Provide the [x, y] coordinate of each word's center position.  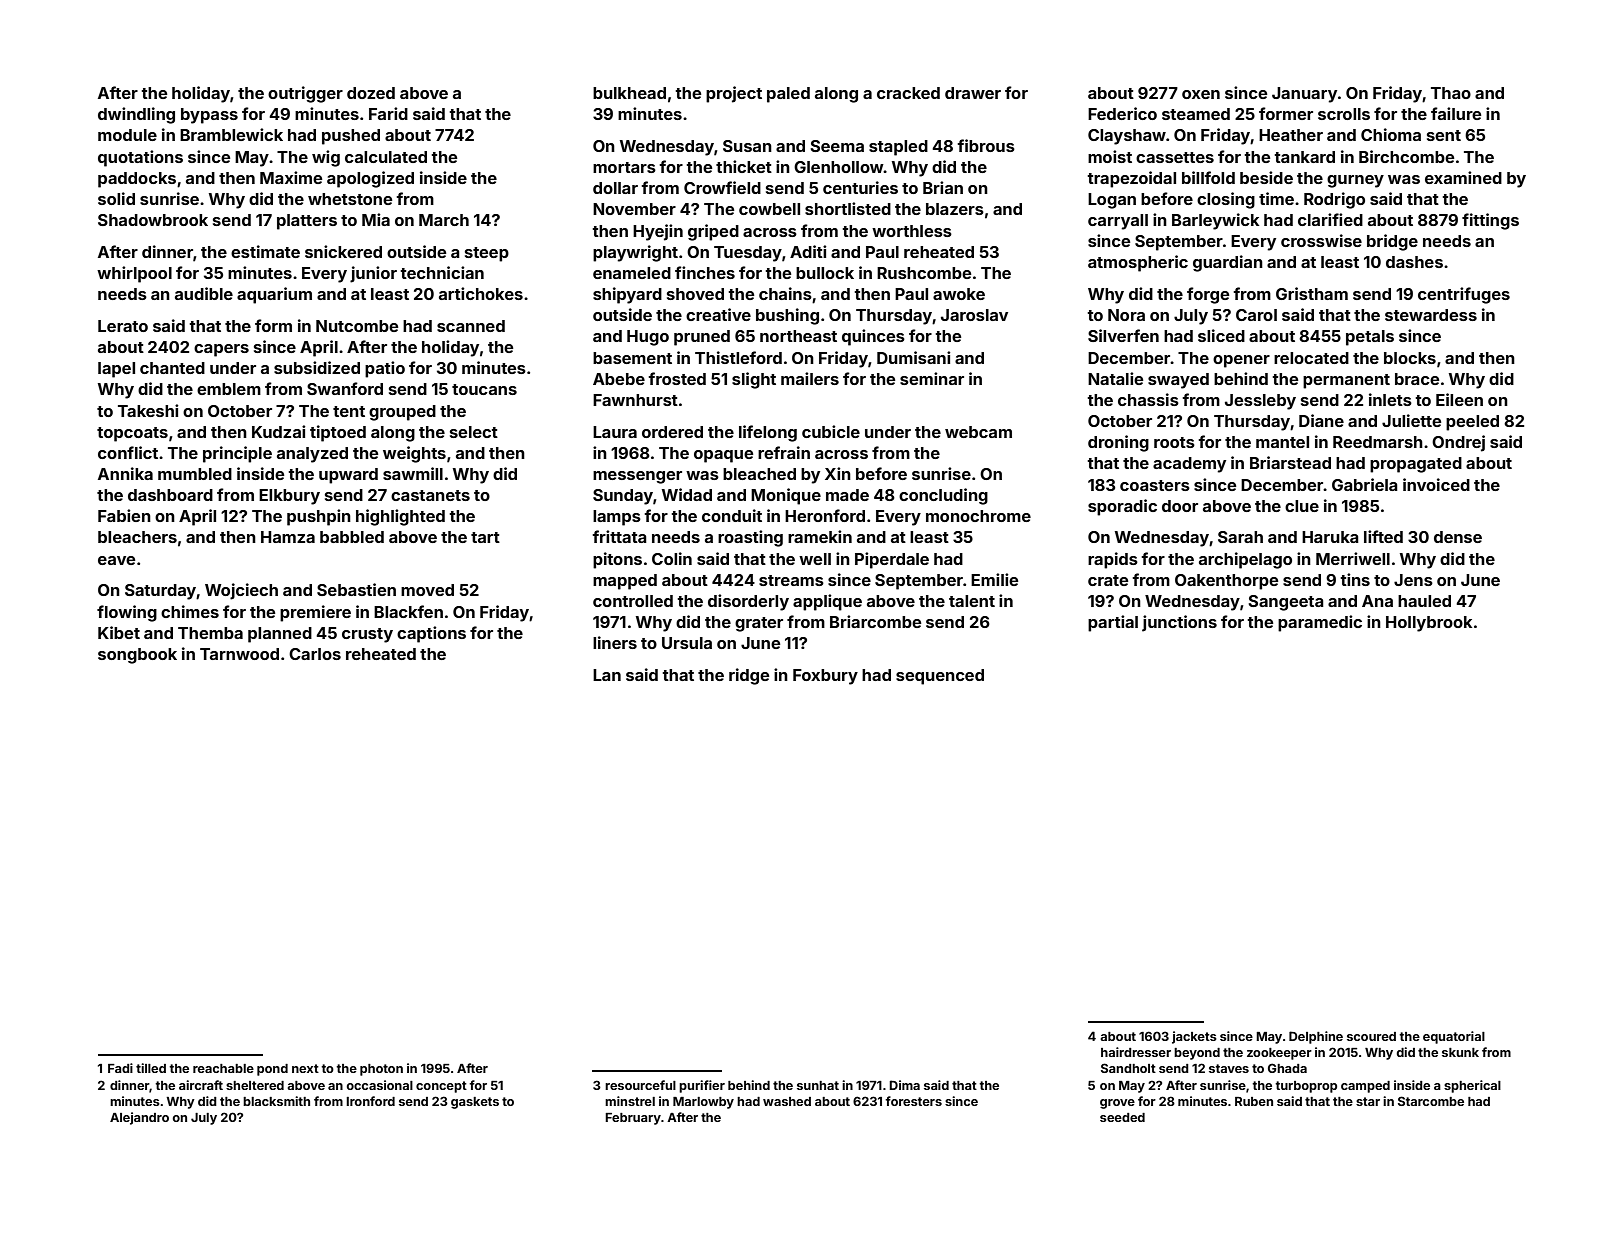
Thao [1451, 93]
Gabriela [1365, 484]
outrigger [305, 94]
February [633, 1119]
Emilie [994, 579]
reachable [223, 1068]
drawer [973, 93]
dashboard [170, 495]
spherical [1472, 1086]
